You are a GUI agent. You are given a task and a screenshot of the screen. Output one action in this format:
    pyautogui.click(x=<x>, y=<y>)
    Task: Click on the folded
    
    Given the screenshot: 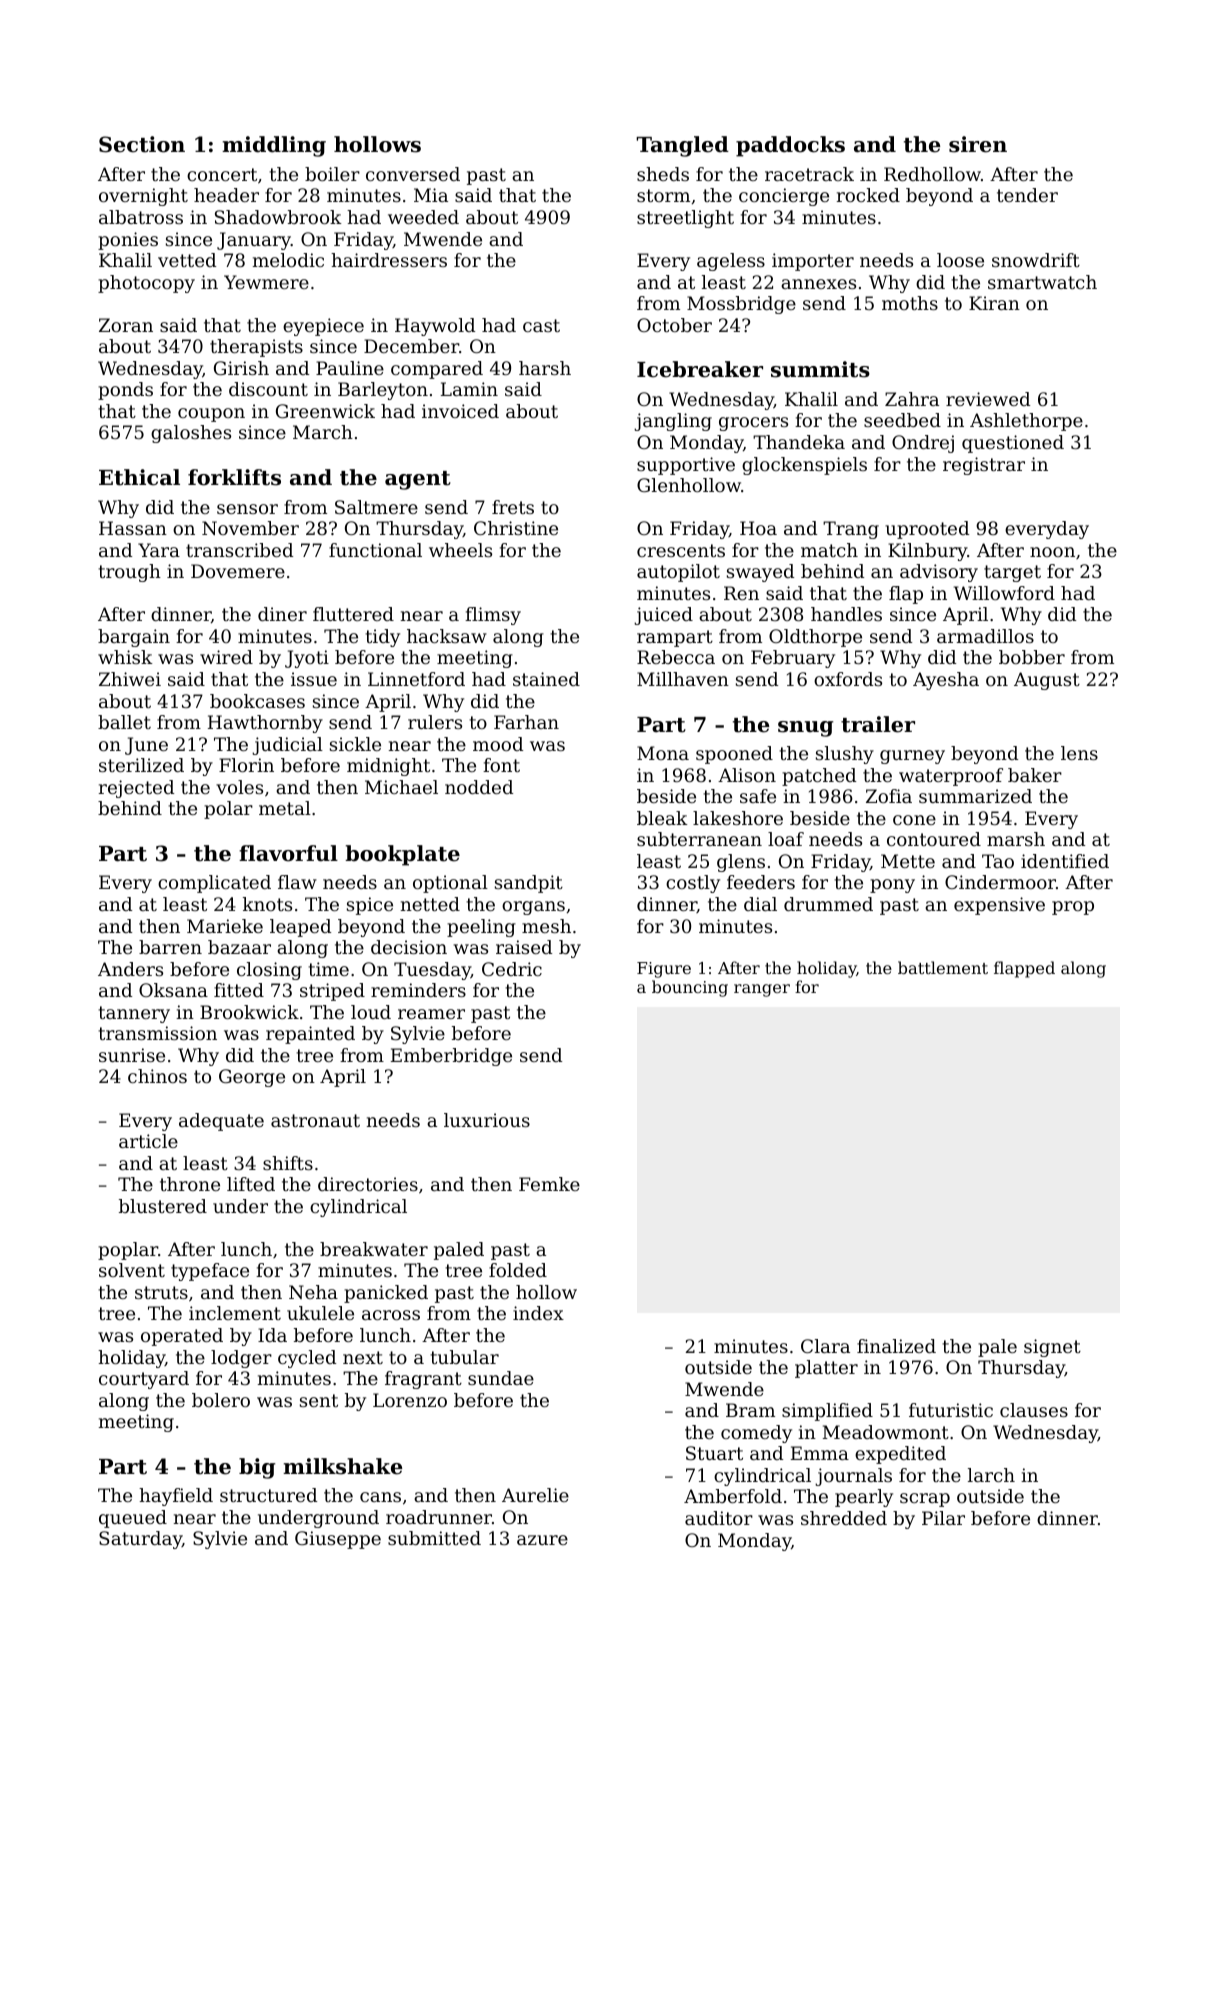 What is the action you would take?
    pyautogui.click(x=518, y=1270)
